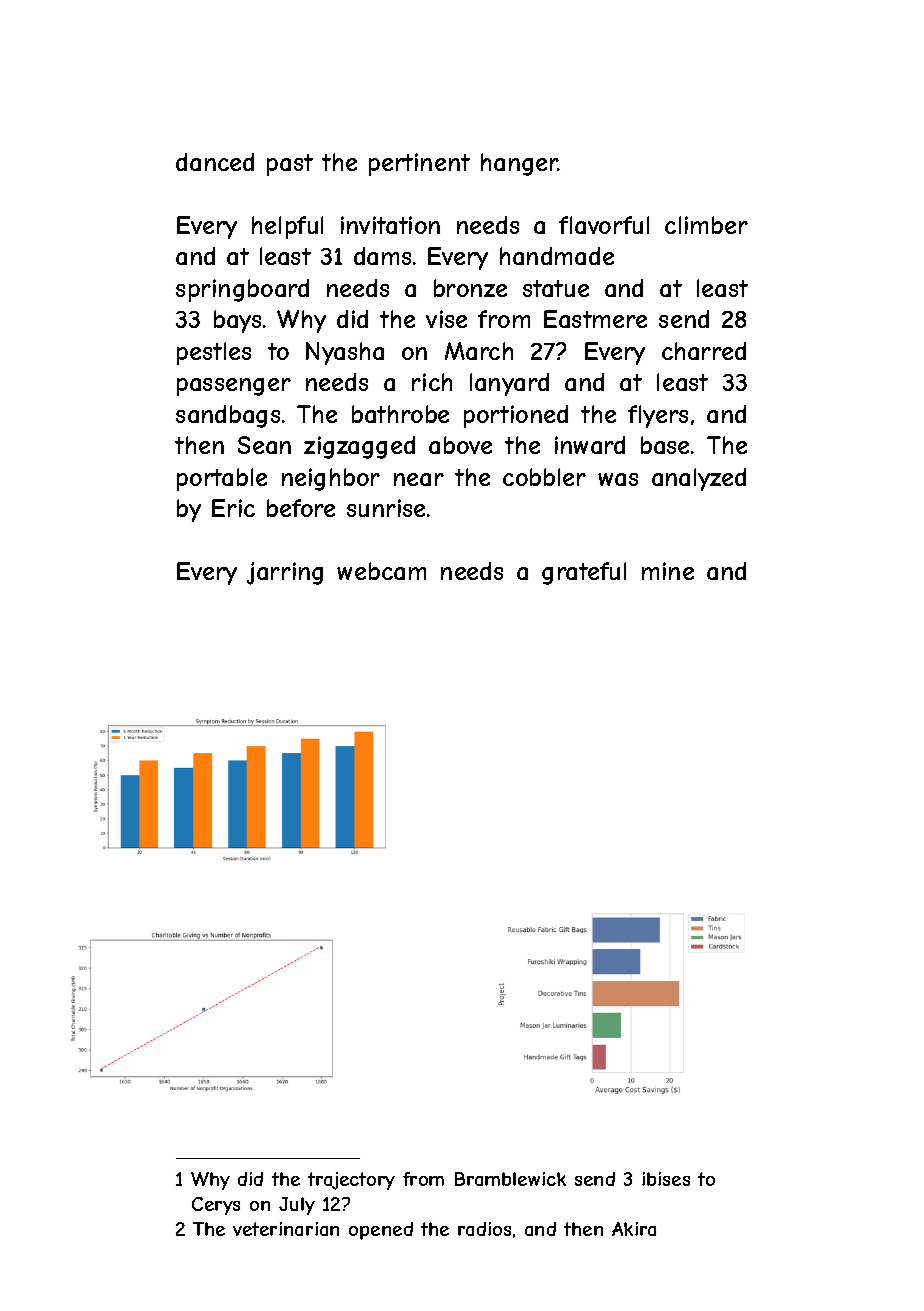 Image resolution: width=924 pixels, height=1311 pixels. Describe the element at coordinates (242, 290) in the image. I see `springboard` at that location.
